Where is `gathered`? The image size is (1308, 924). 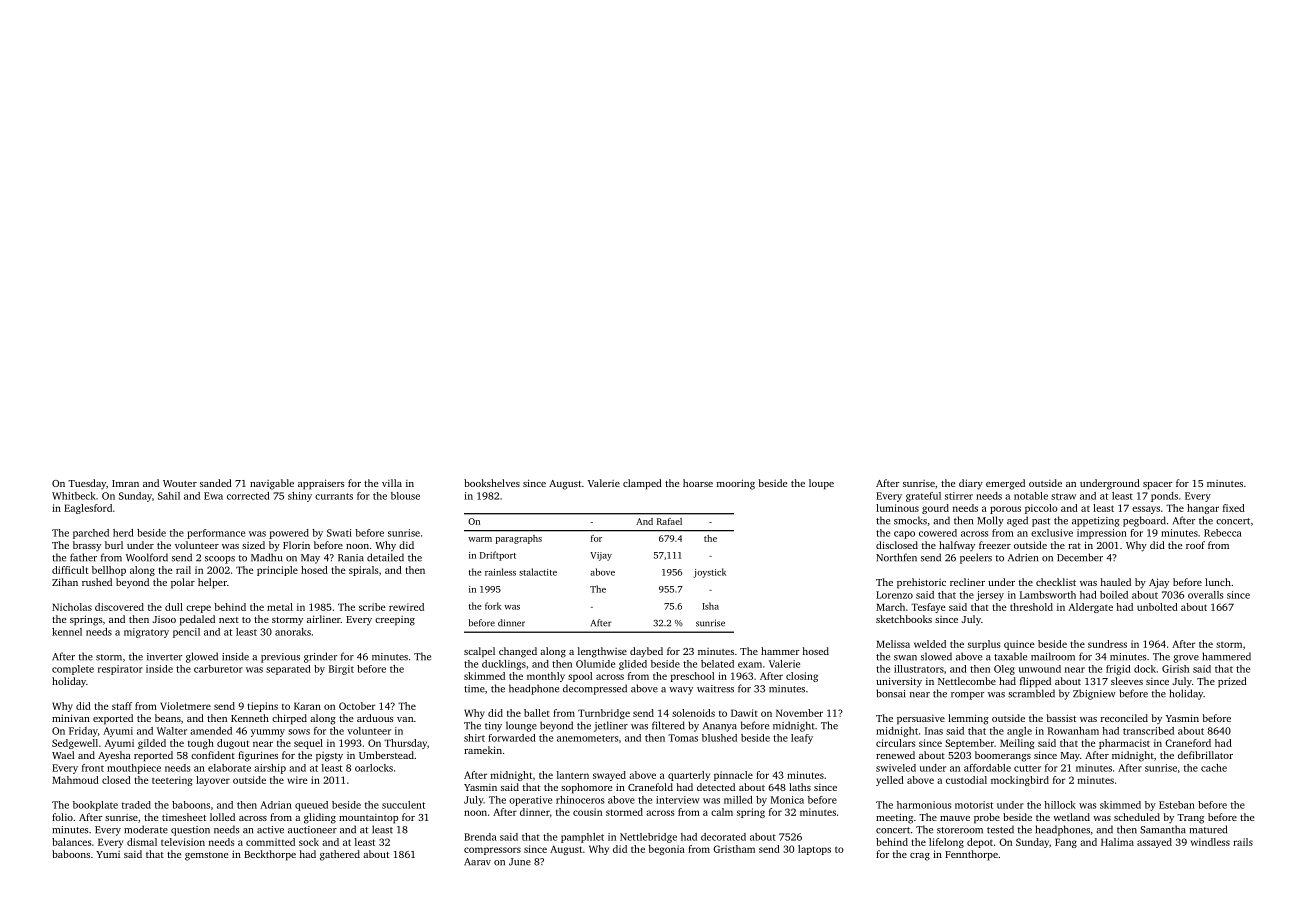
gathered is located at coordinates (340, 855).
